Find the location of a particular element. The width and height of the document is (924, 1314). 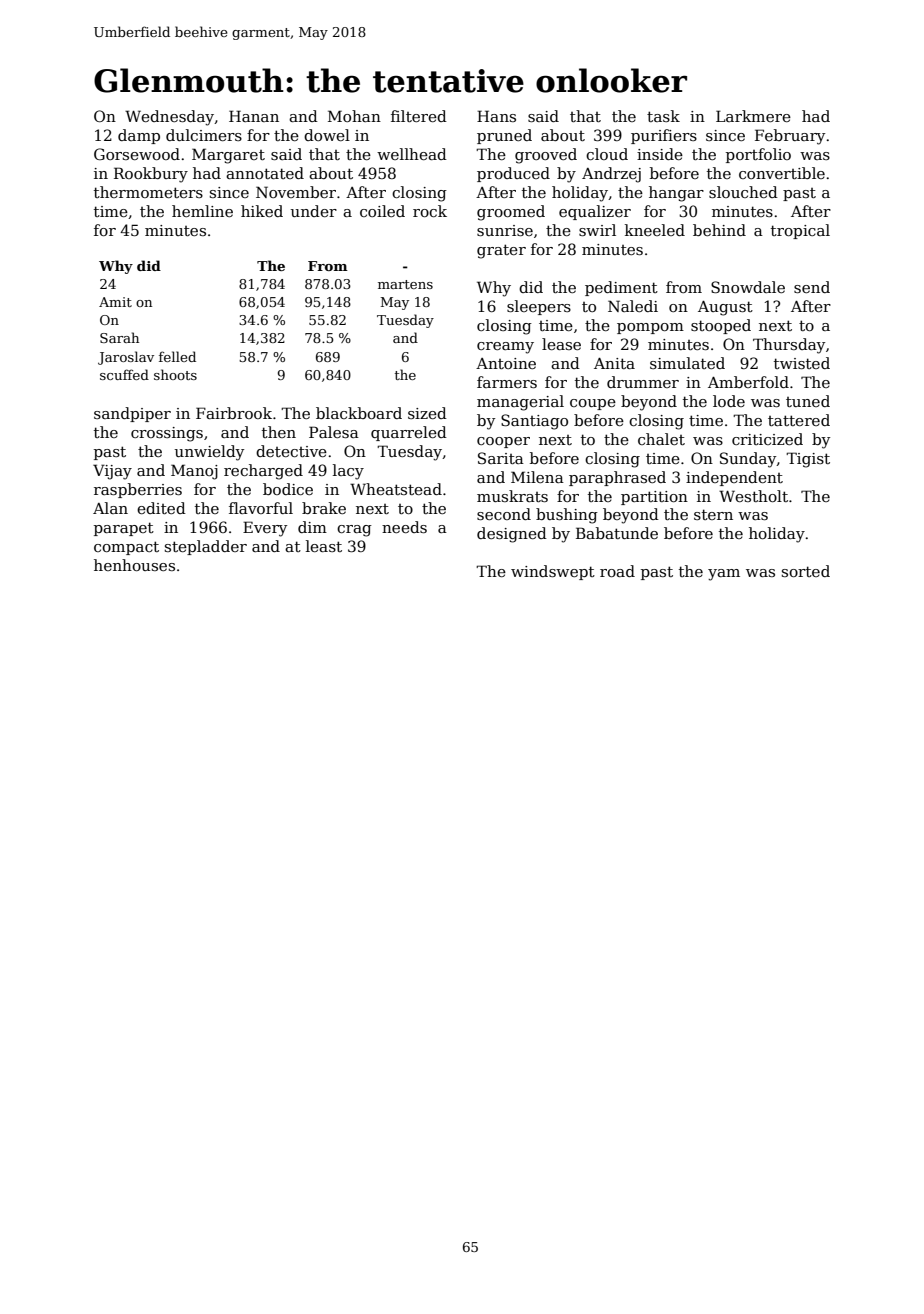

purifiers is located at coordinates (664, 136).
